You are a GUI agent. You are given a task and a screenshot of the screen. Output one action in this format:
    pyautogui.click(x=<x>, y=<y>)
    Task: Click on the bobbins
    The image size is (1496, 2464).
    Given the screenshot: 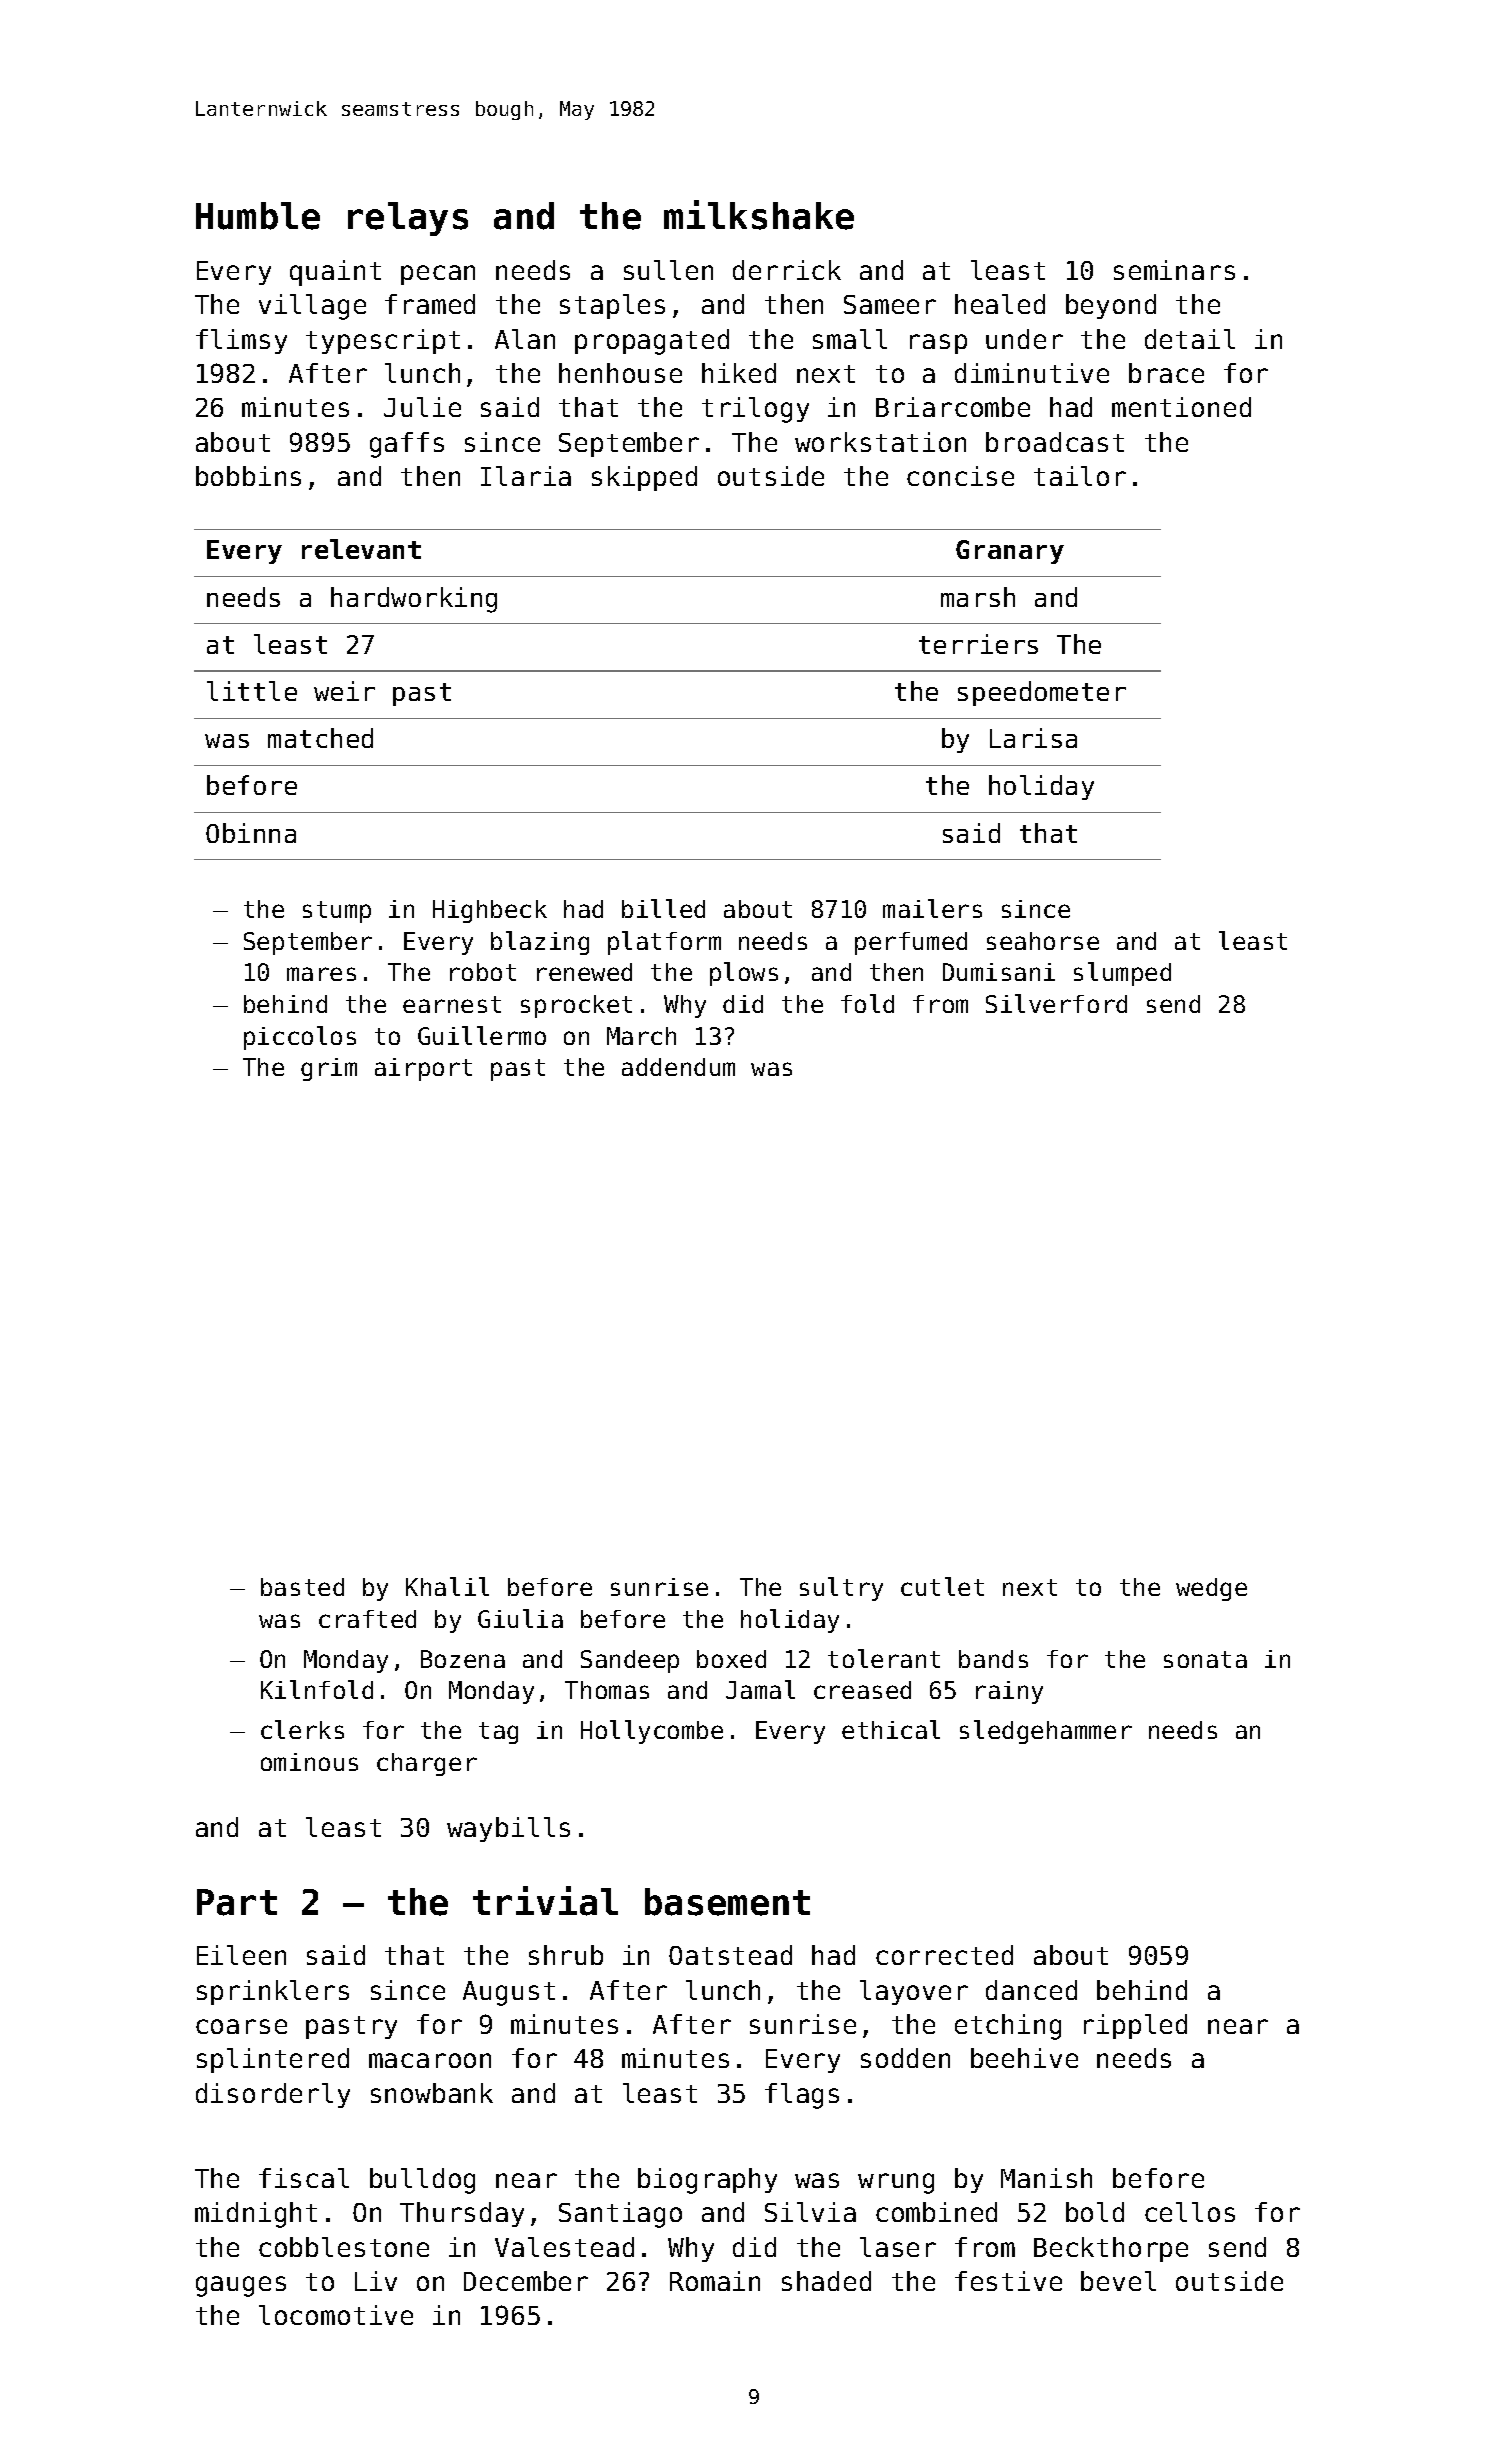 What is the action you would take?
    pyautogui.click(x=248, y=476)
